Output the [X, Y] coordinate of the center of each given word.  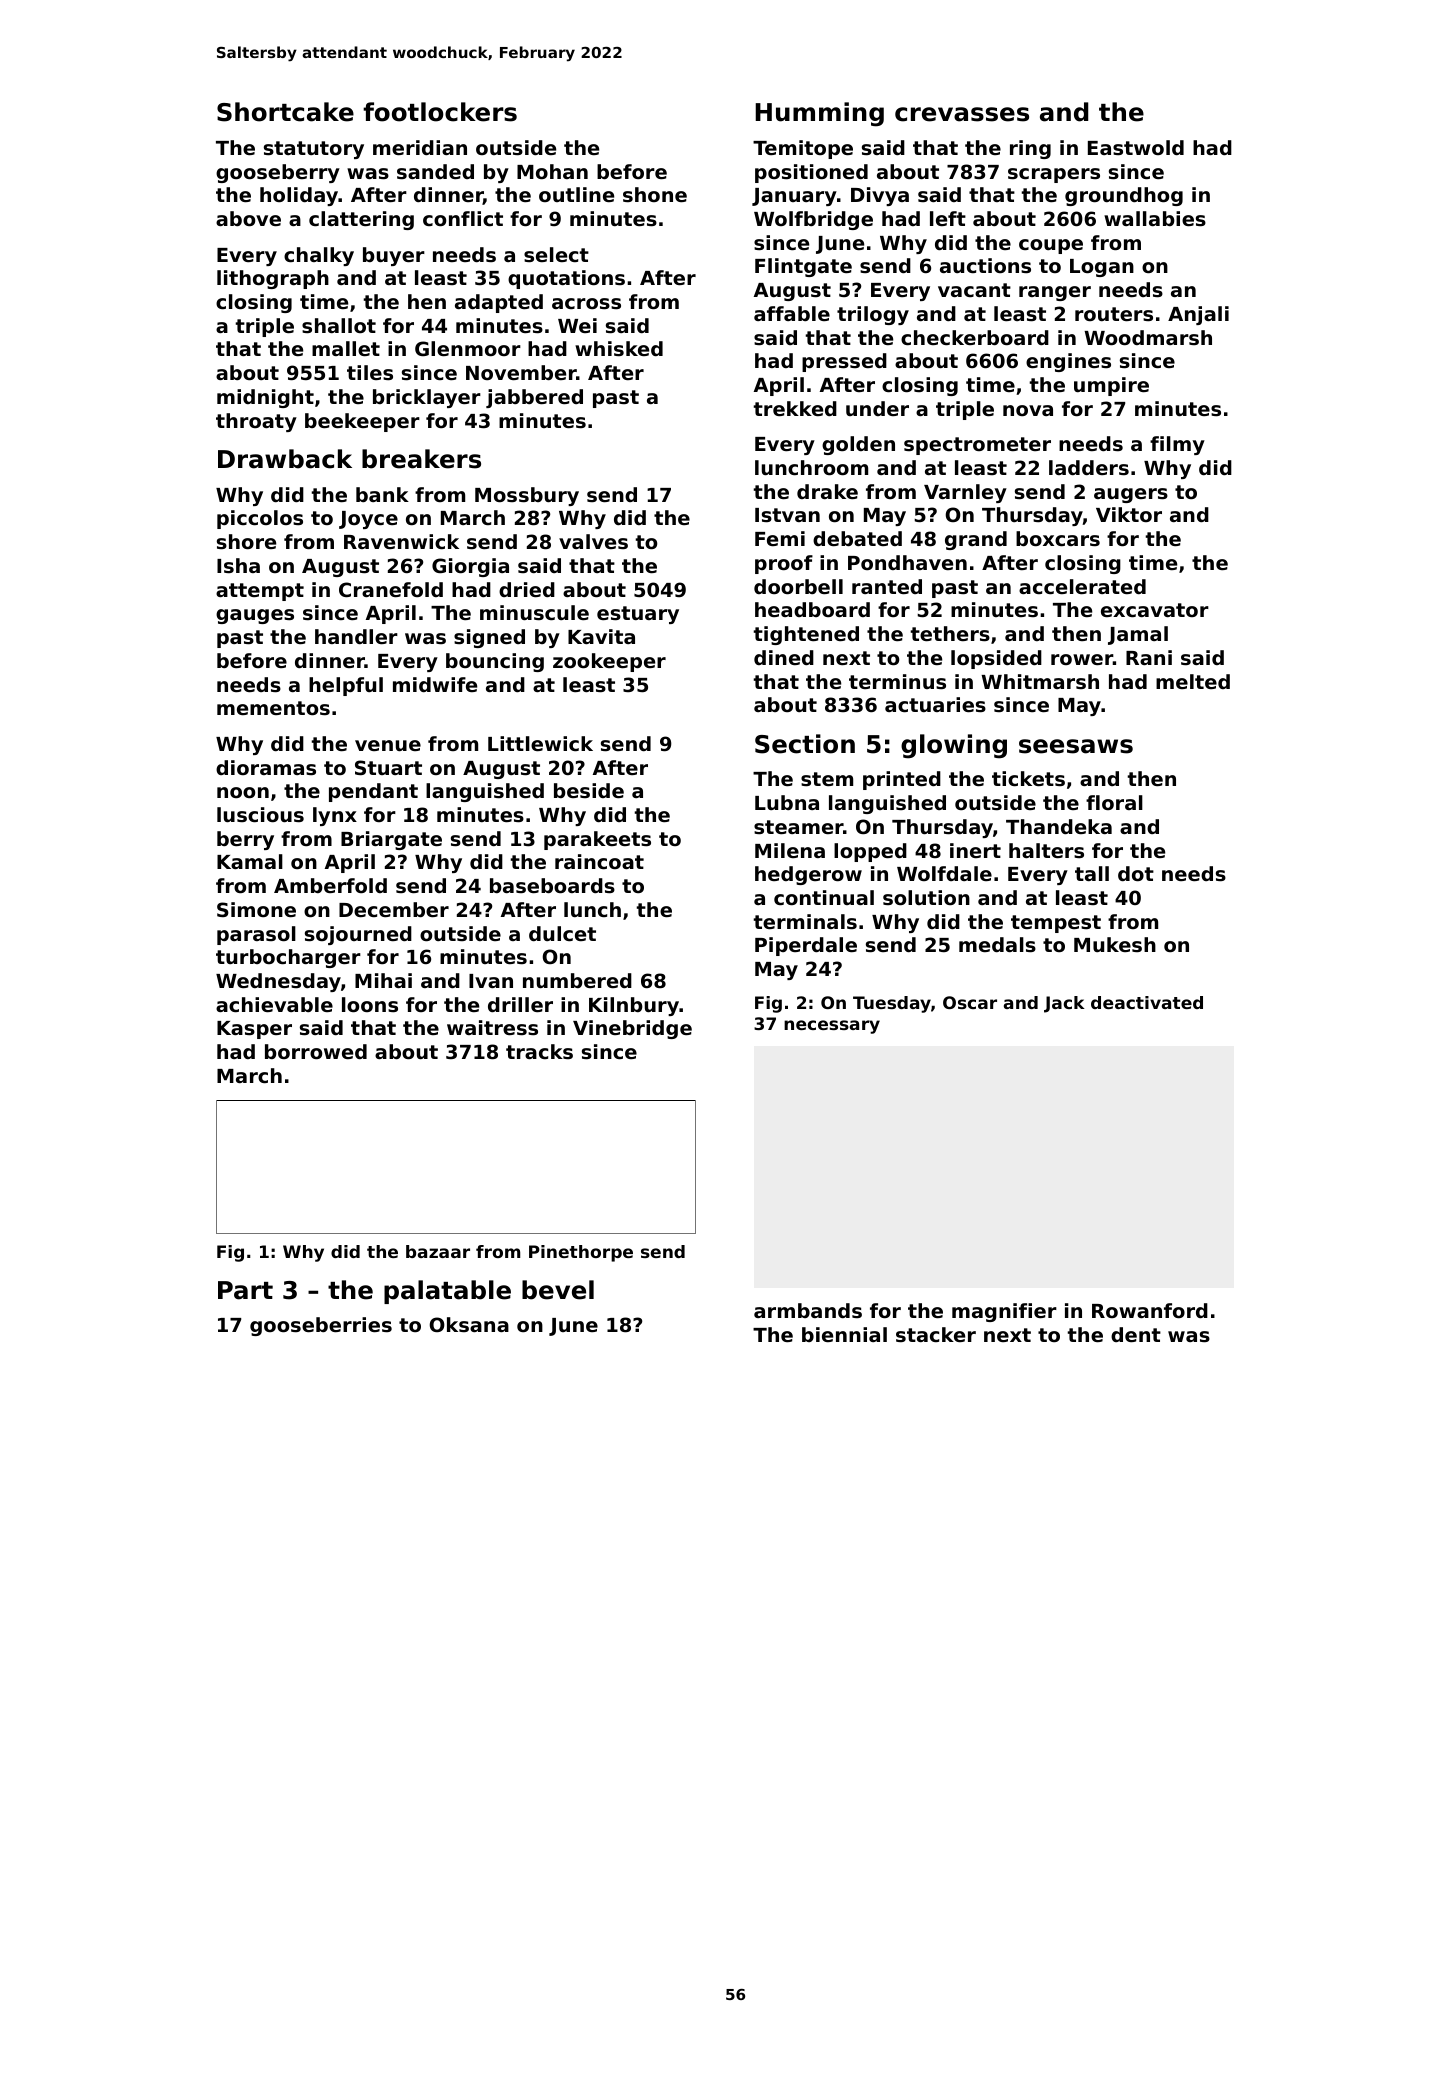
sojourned [358, 935]
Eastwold [1136, 148]
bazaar [438, 1251]
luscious [260, 814]
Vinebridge [632, 1029]
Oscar [970, 1002]
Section [805, 744]
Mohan [552, 171]
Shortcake [285, 112]
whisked [619, 348]
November [521, 372]
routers [1114, 314]
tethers [950, 634]
